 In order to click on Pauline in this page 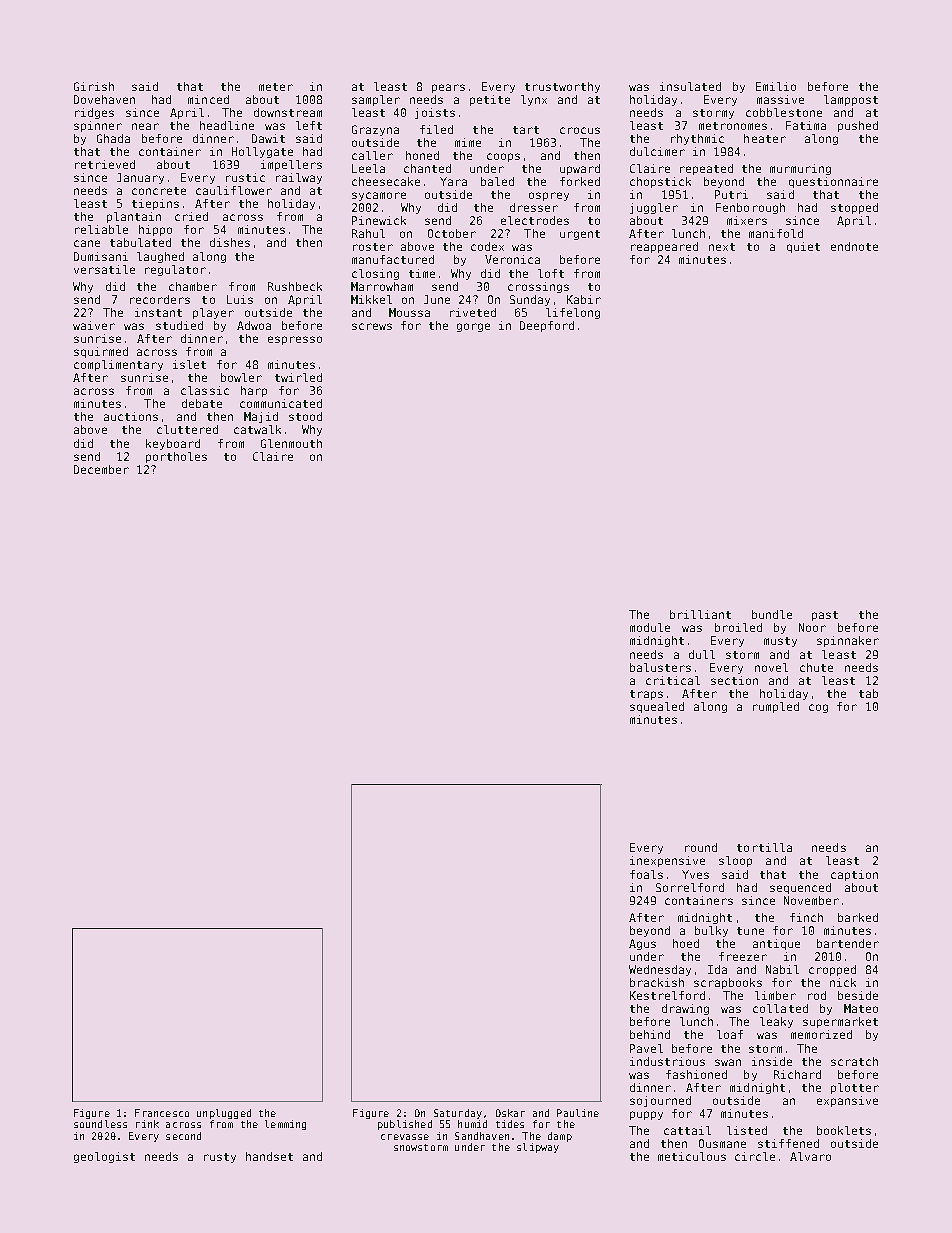, I will do `click(578, 1113)`.
